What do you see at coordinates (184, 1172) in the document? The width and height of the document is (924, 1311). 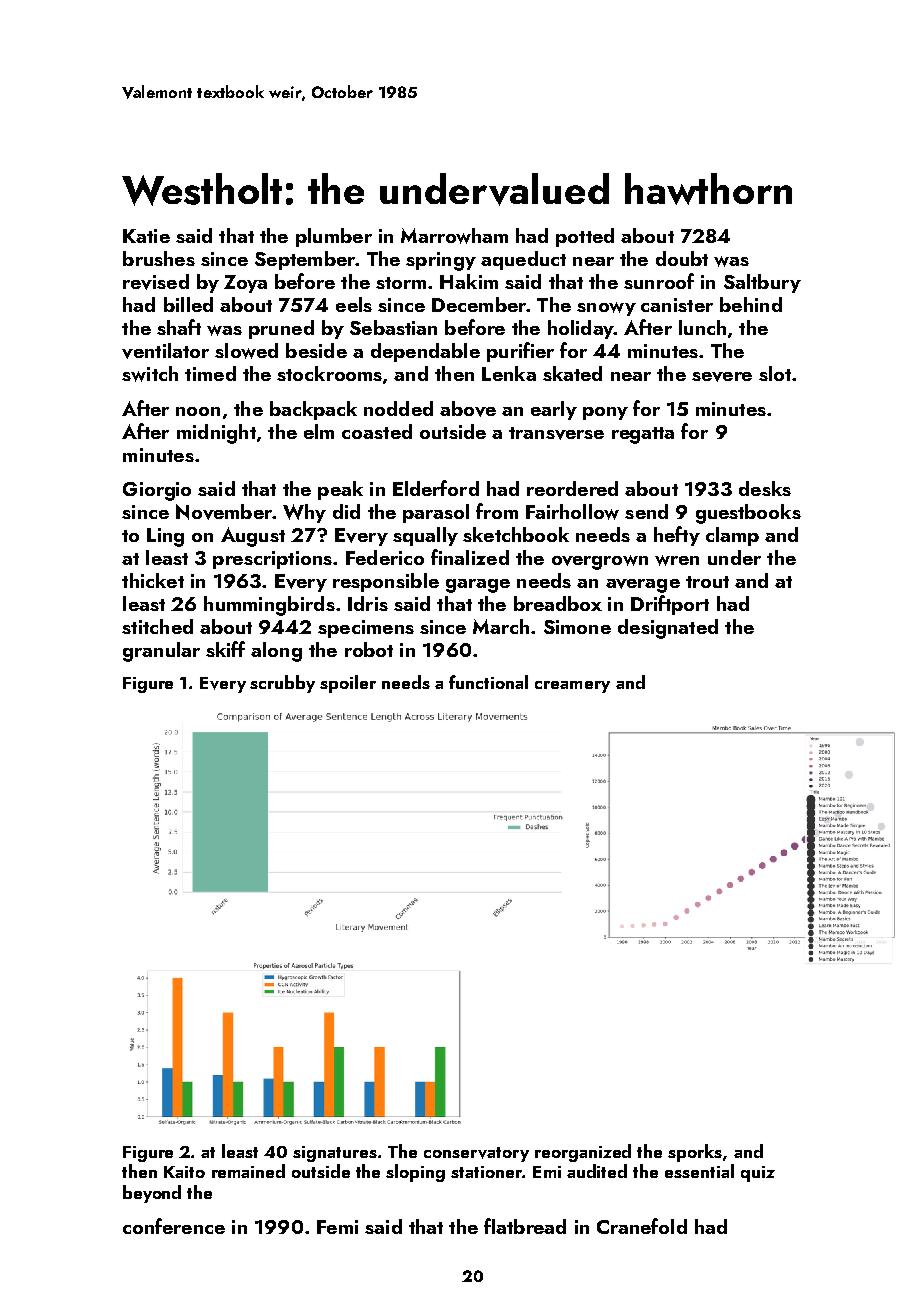 I see `Kaito` at bounding box center [184, 1172].
